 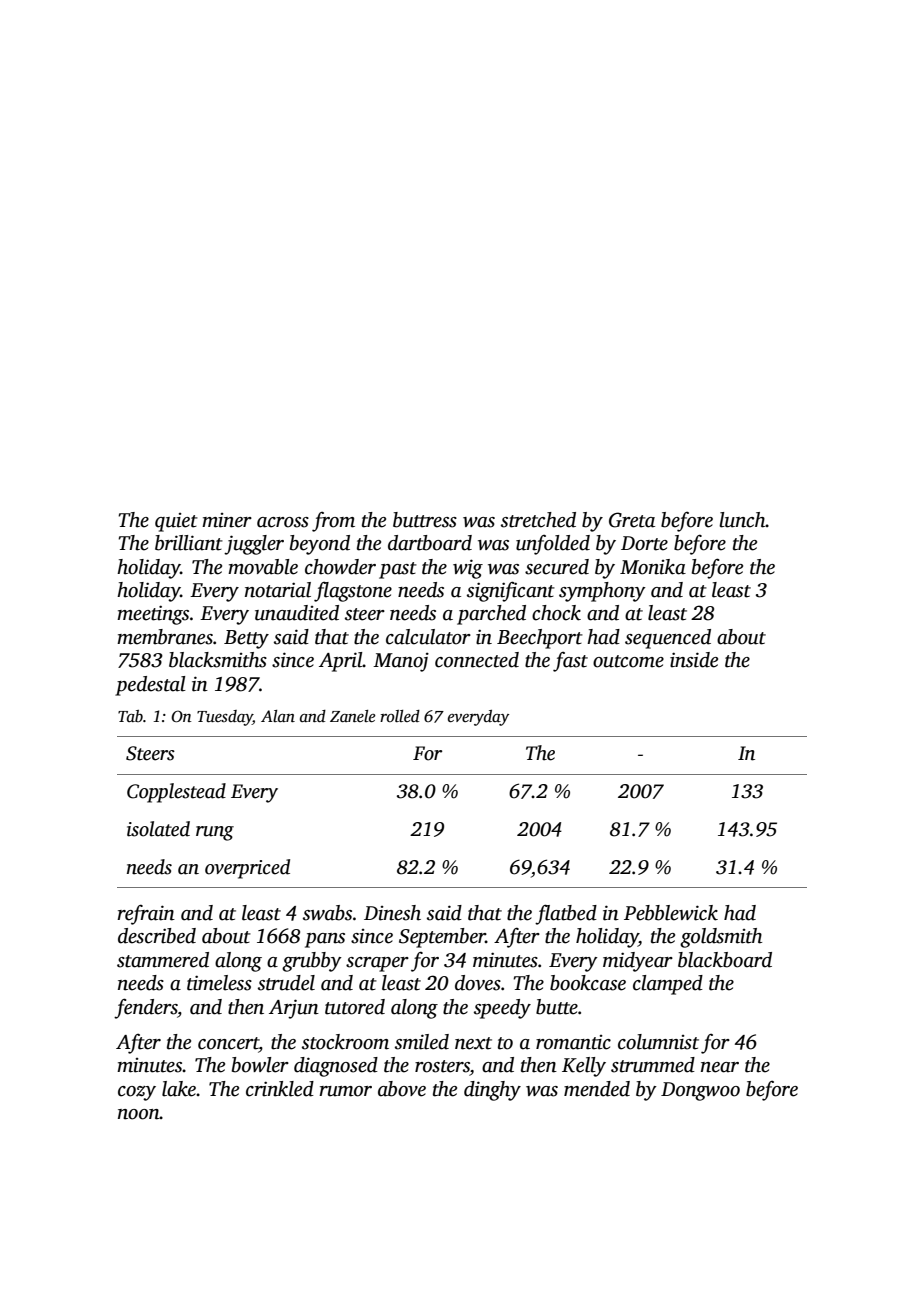 I want to click on Alan, so click(x=278, y=716).
